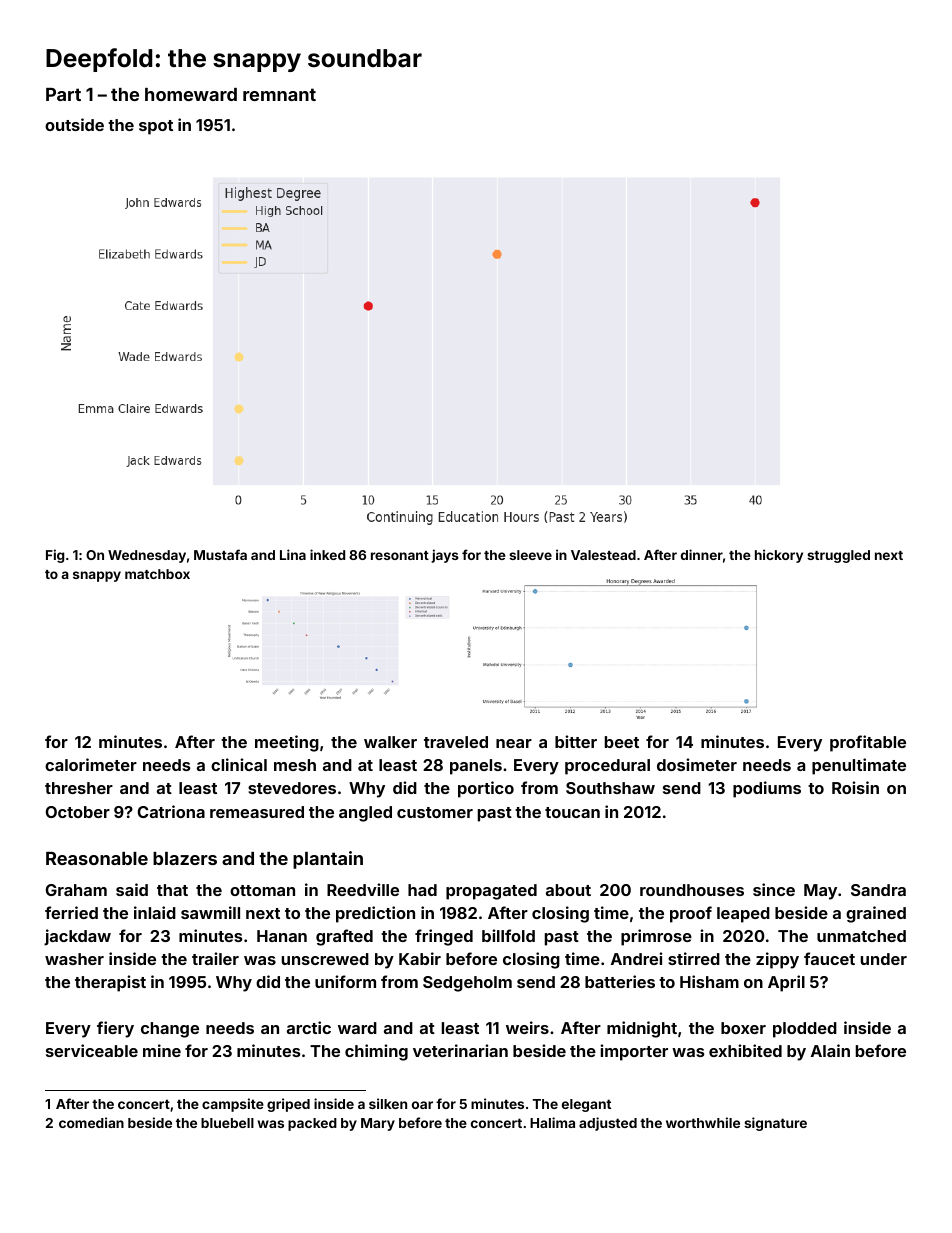 The width and height of the screenshot is (952, 1233). What do you see at coordinates (390, 742) in the screenshot?
I see `walker` at bounding box center [390, 742].
